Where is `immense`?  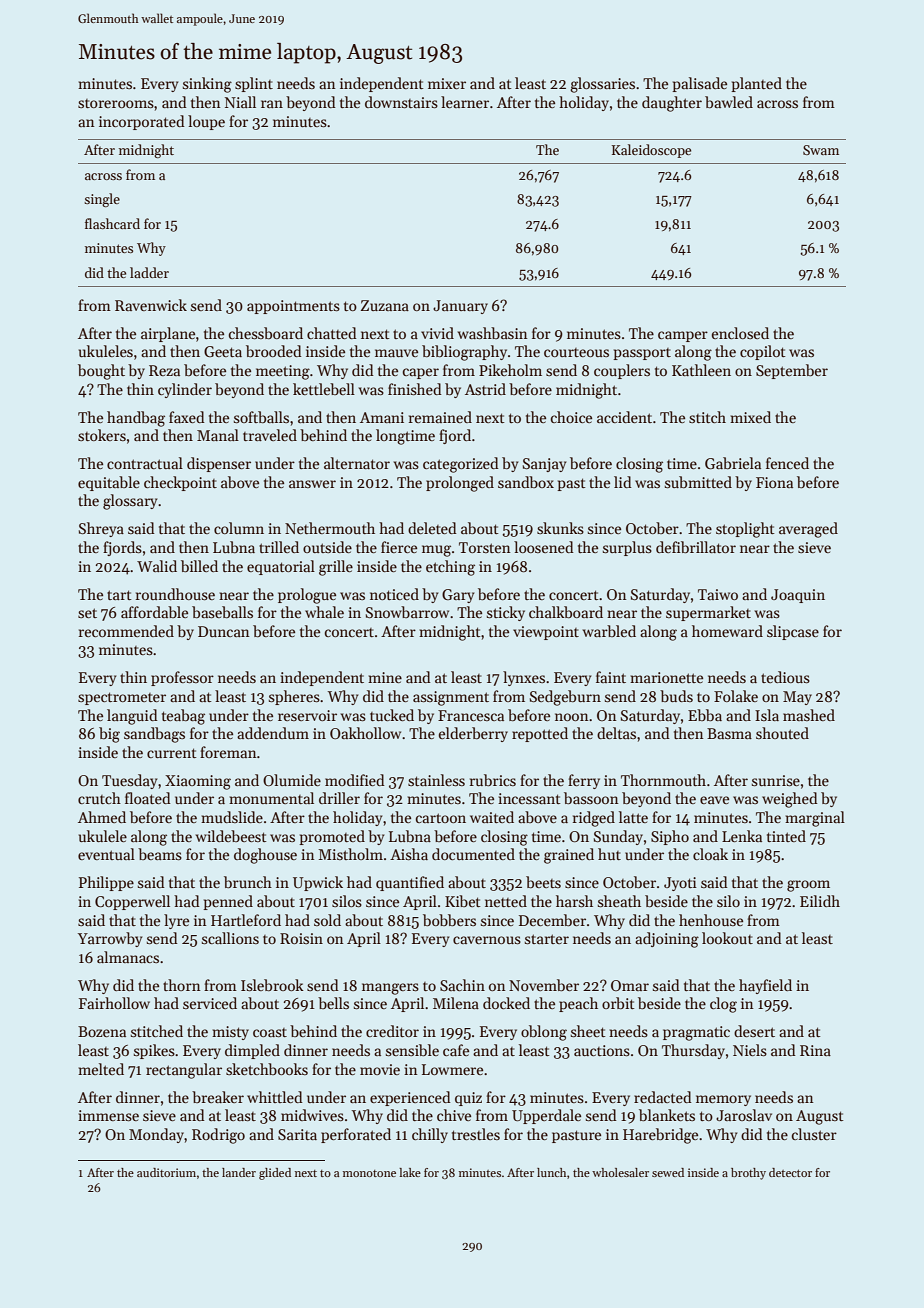 immense is located at coordinates (108, 1115).
